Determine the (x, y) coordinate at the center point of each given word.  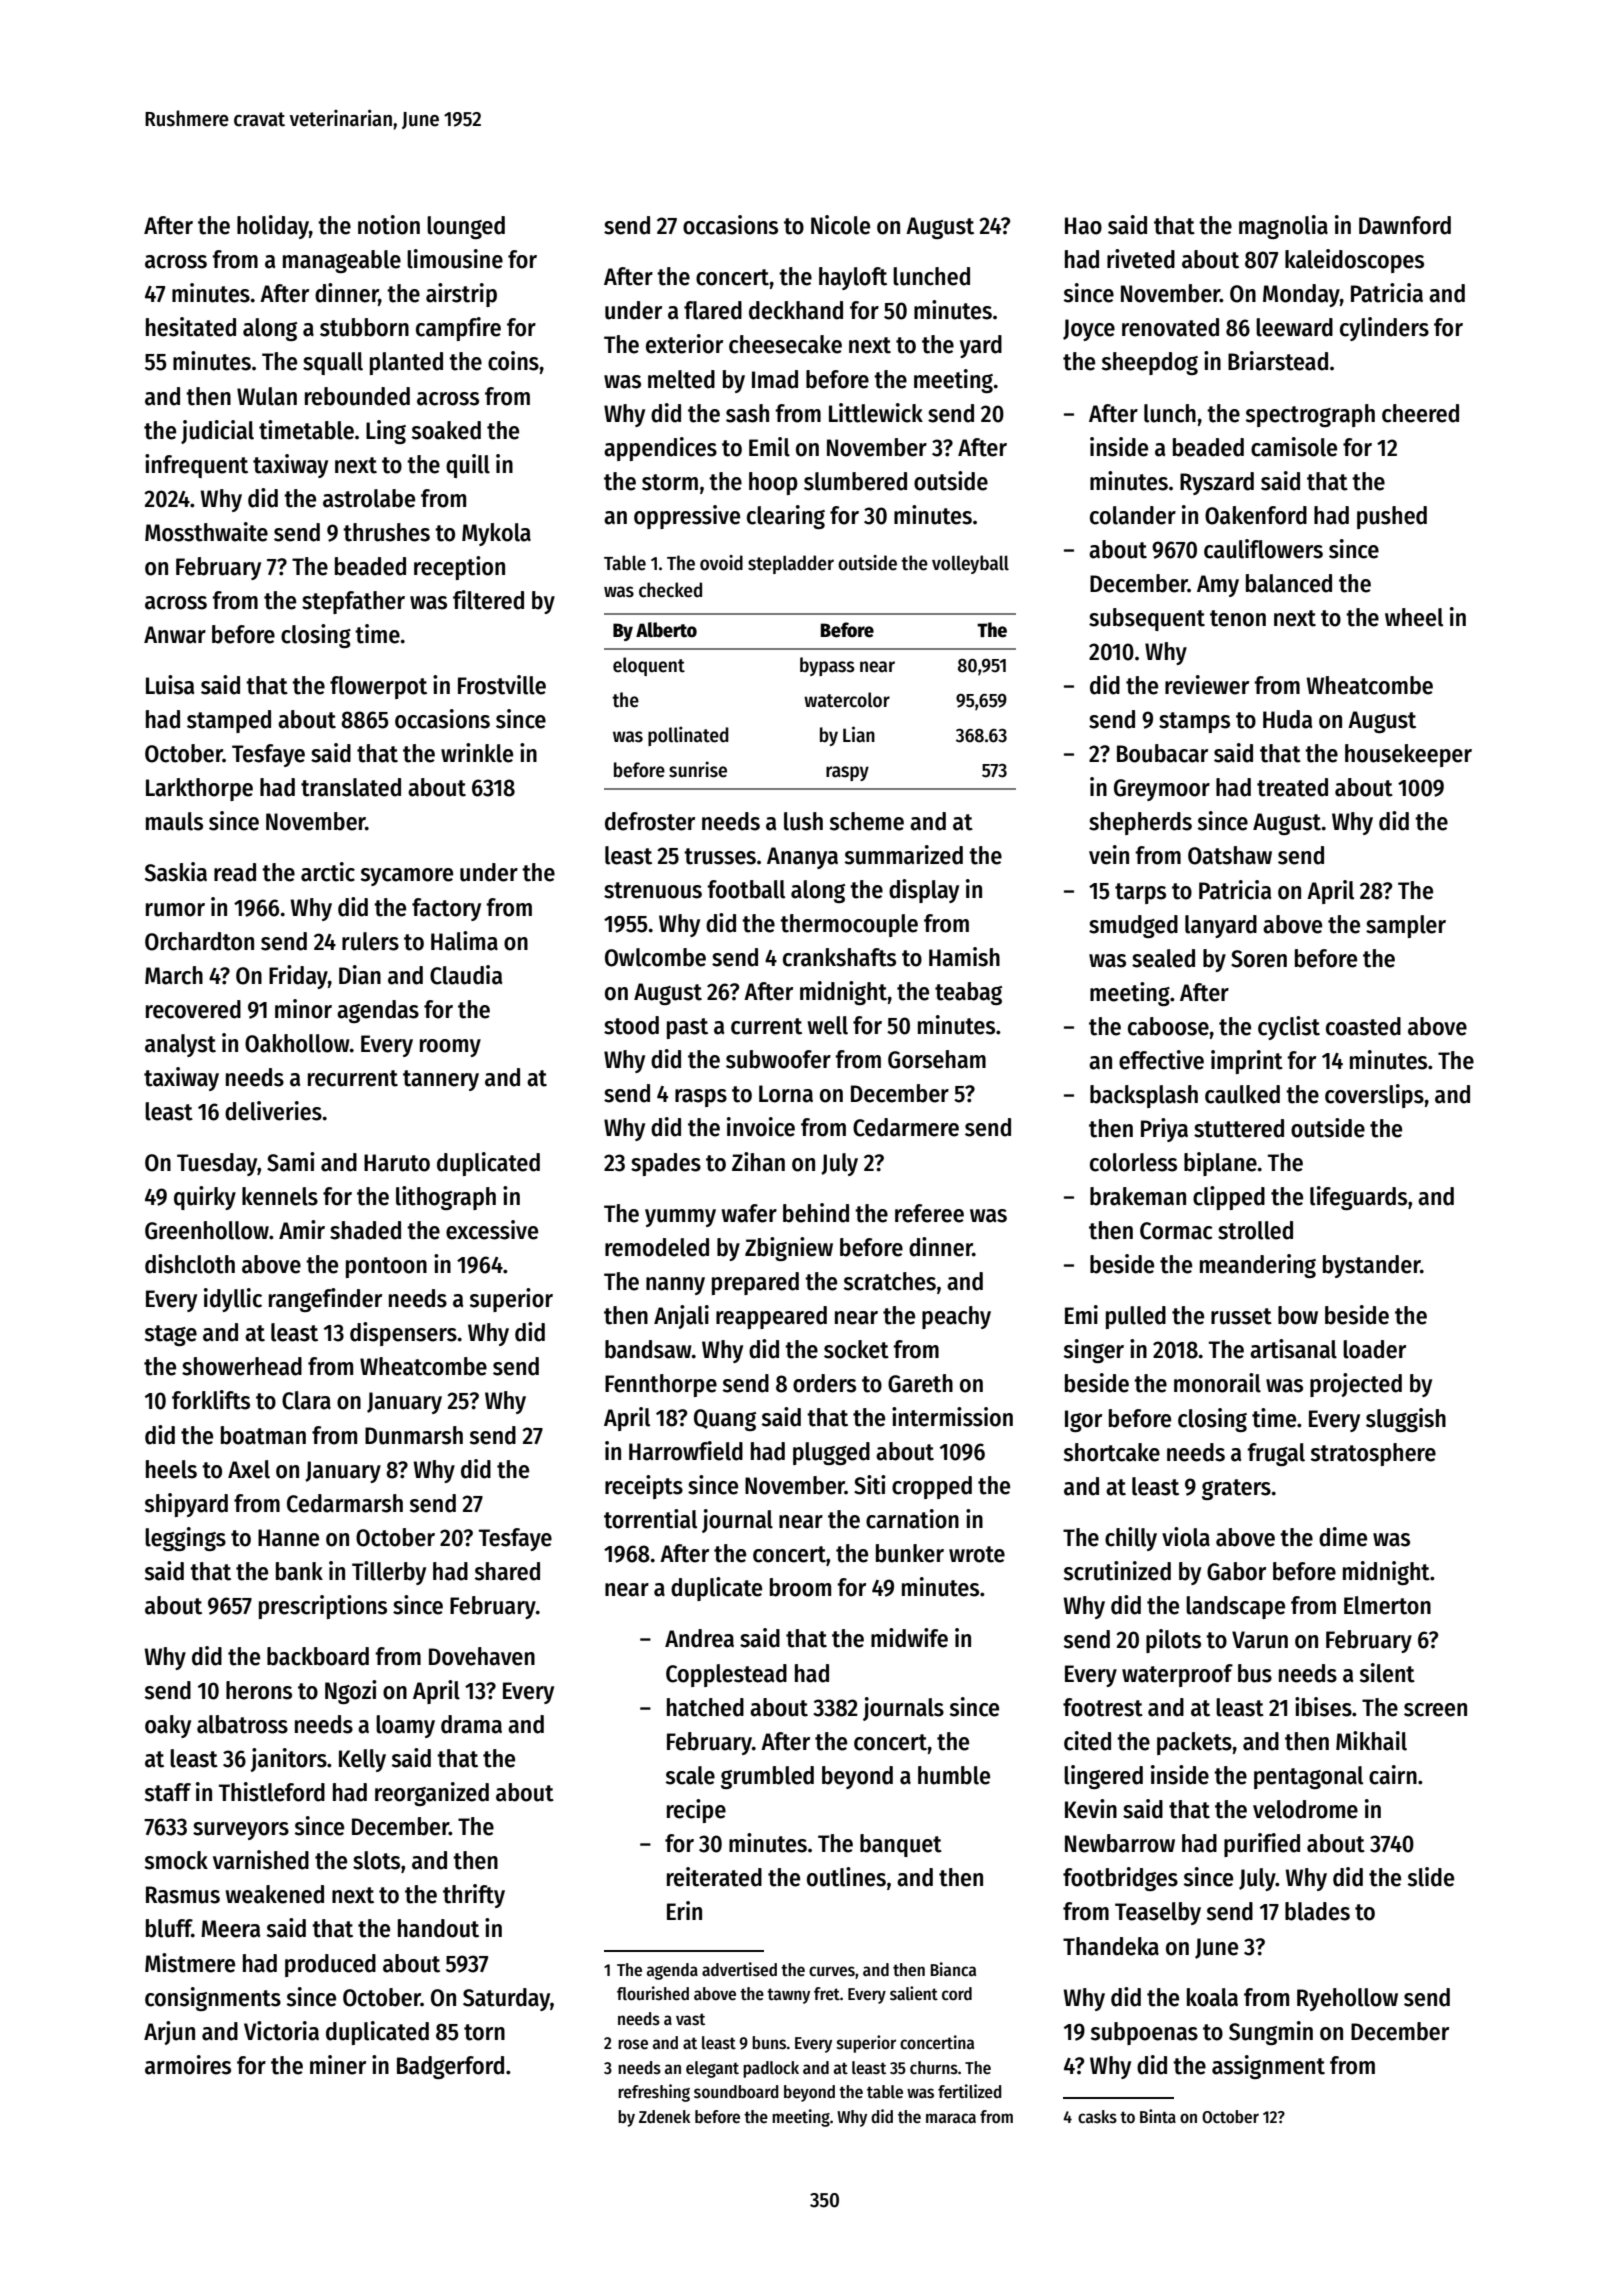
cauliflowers (1263, 549)
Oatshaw (1230, 855)
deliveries (273, 1111)
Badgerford (450, 2067)
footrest (1103, 1707)
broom (800, 1587)
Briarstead (1278, 361)
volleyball (970, 564)
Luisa (170, 685)
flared (713, 310)
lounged (466, 227)
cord (957, 1994)
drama (471, 1724)
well (828, 1025)
